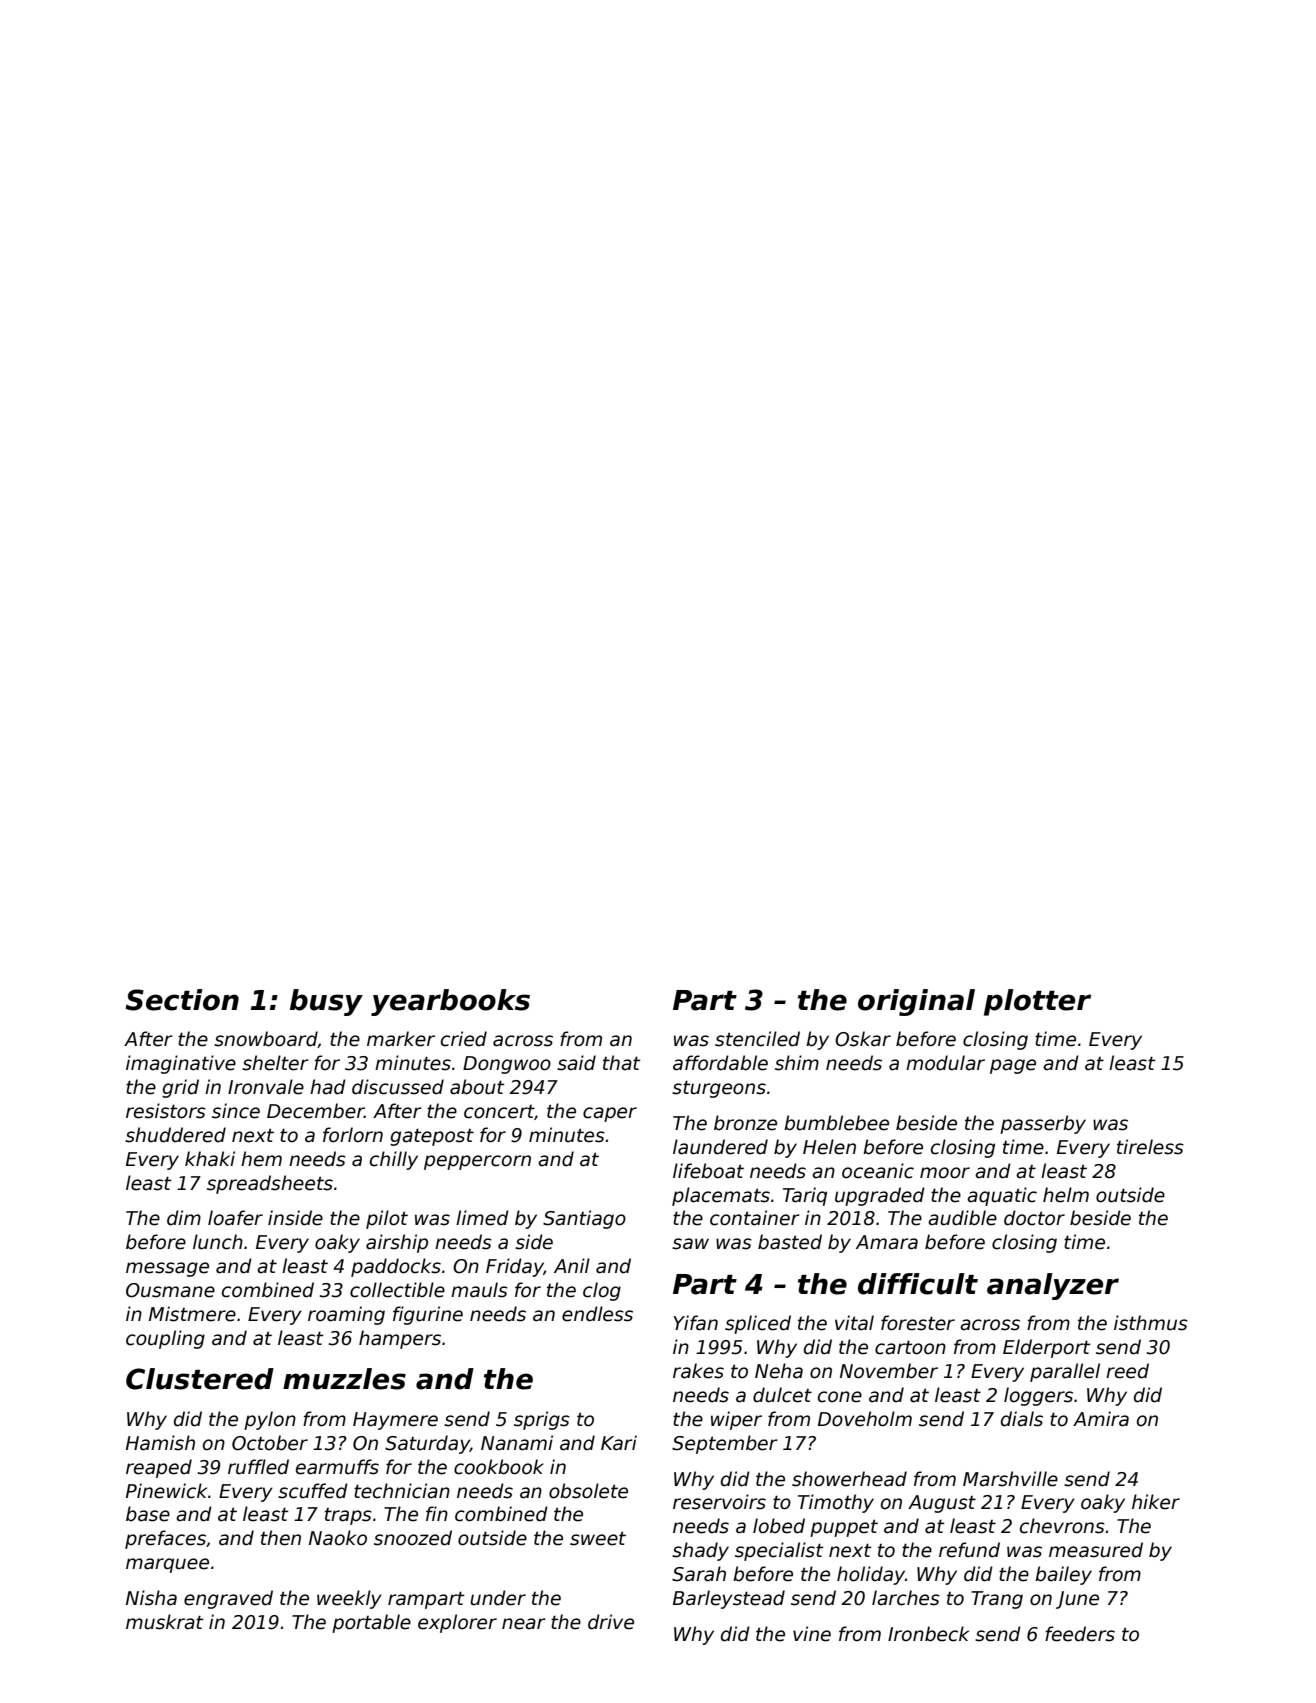  What do you see at coordinates (597, 1314) in the screenshot?
I see `endless` at bounding box center [597, 1314].
